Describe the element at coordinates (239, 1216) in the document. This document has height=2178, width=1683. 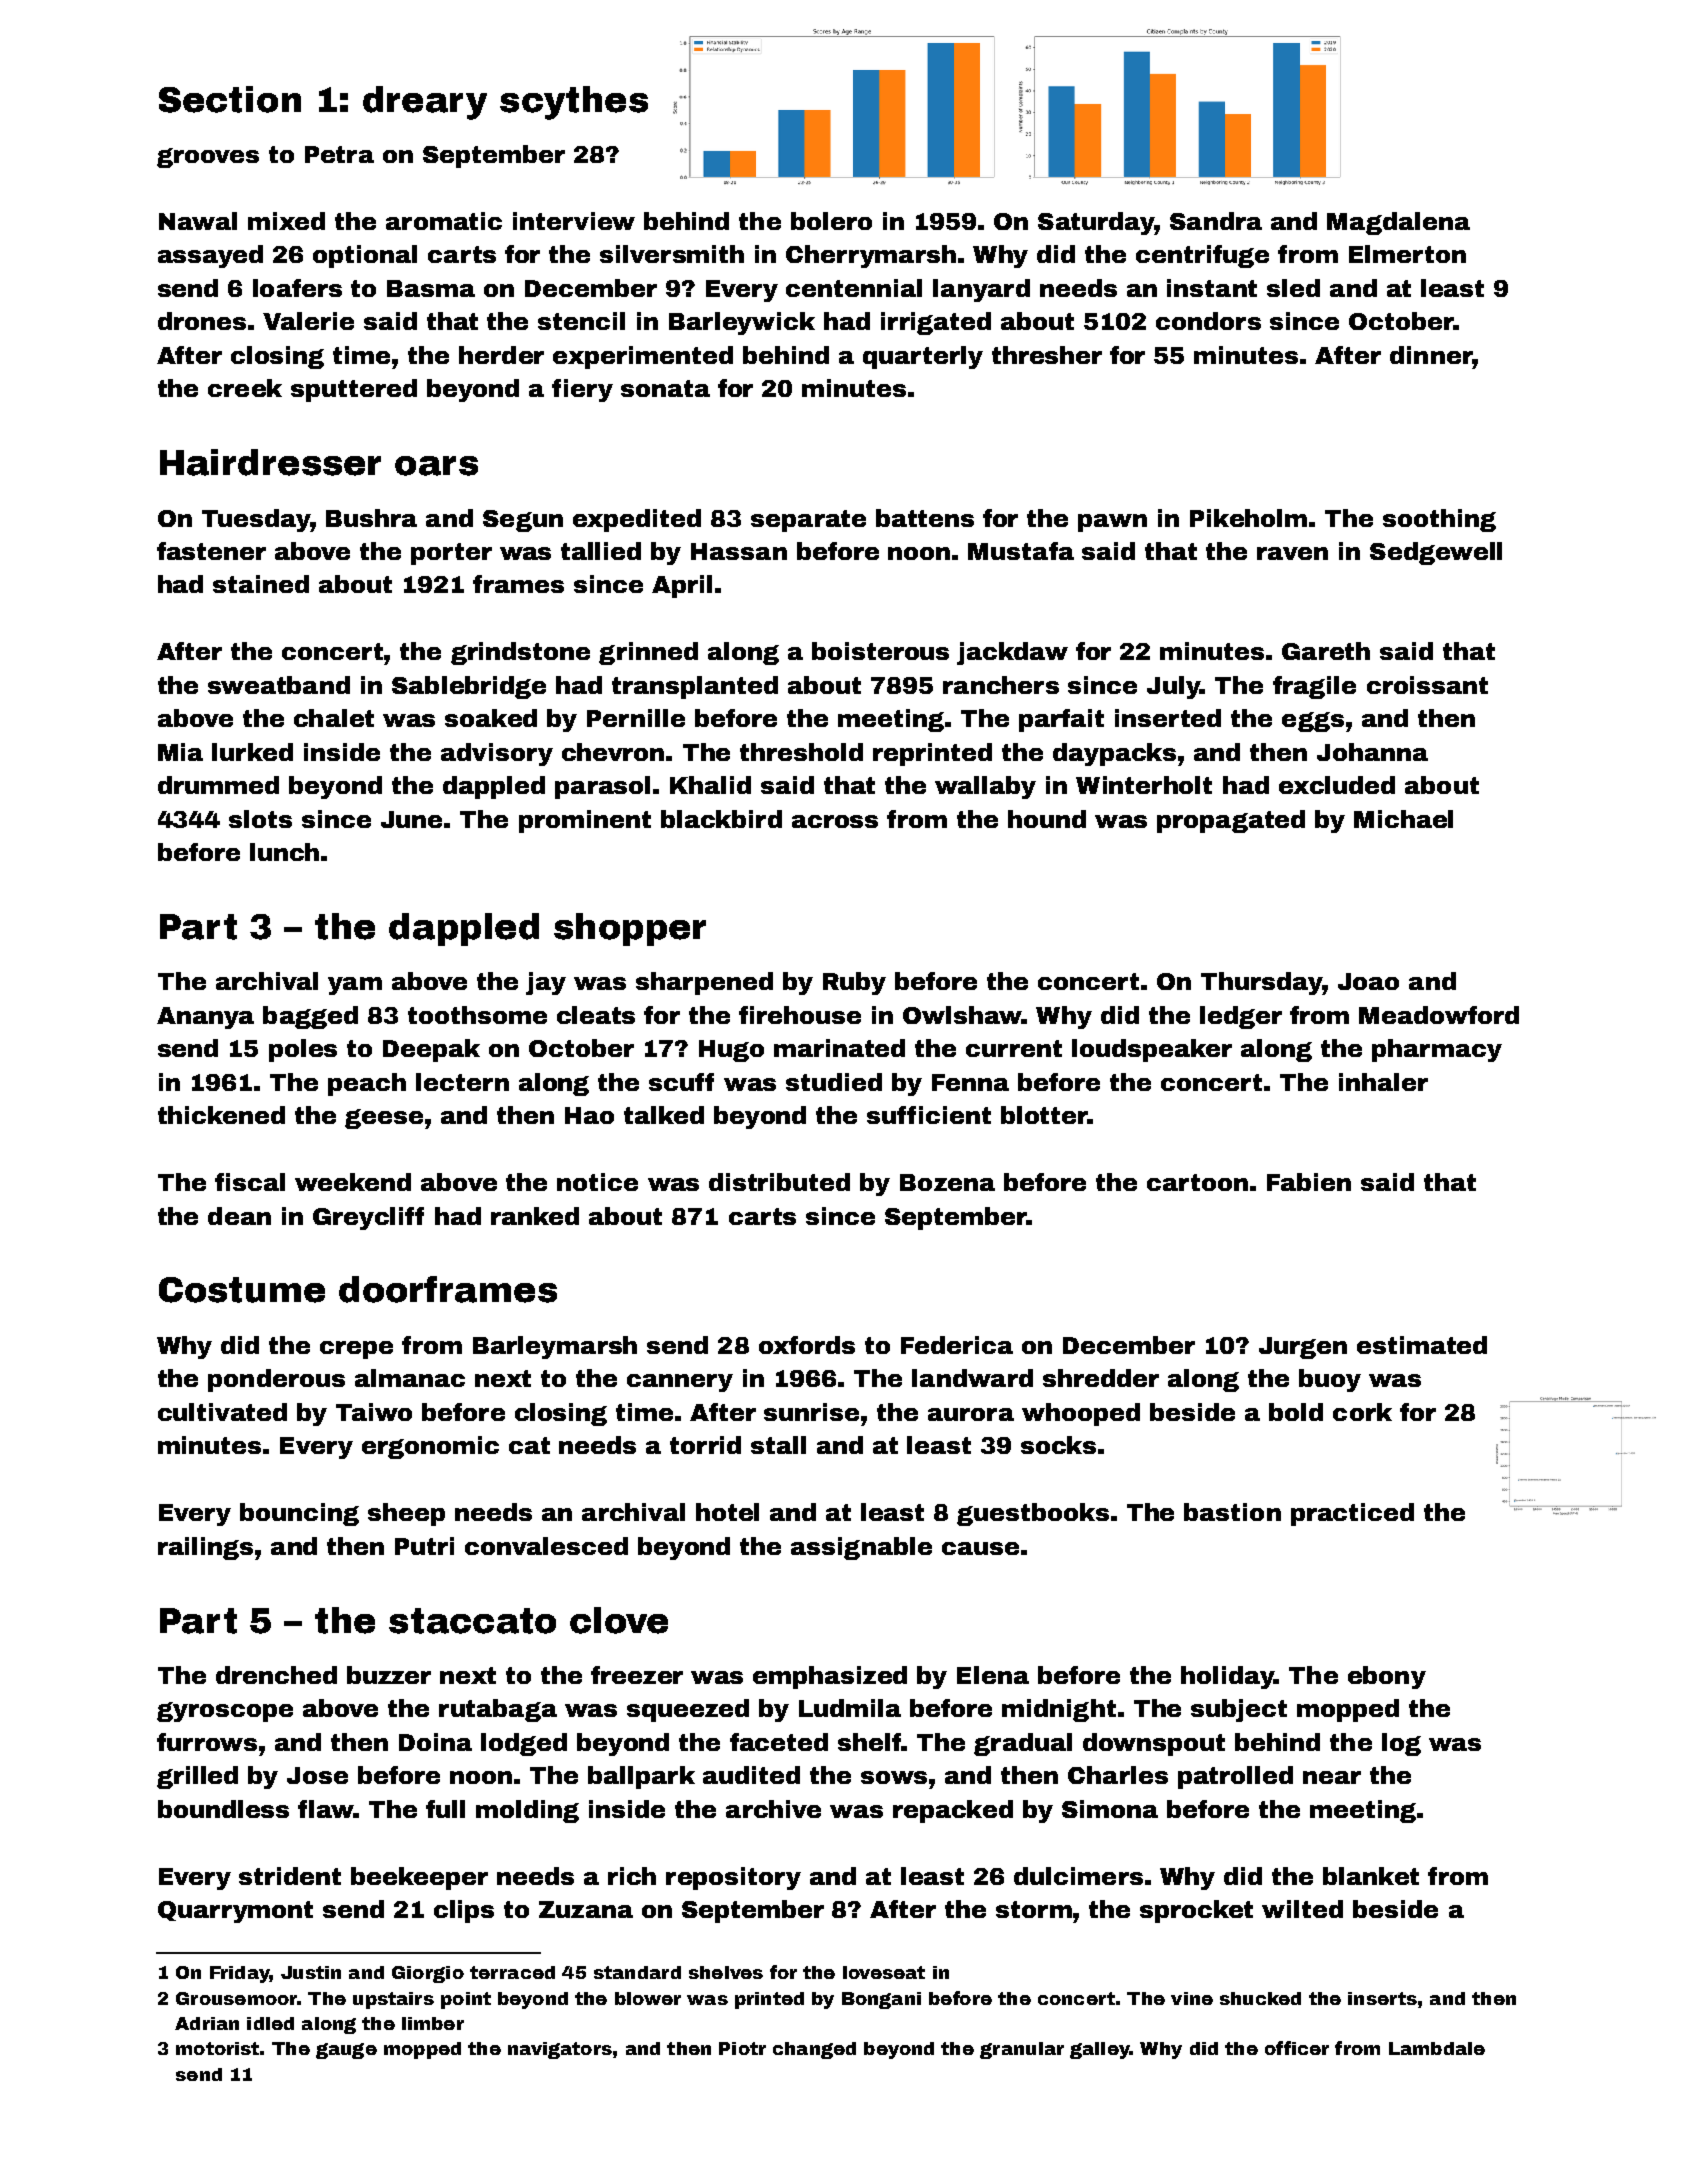
I see `dean` at that location.
